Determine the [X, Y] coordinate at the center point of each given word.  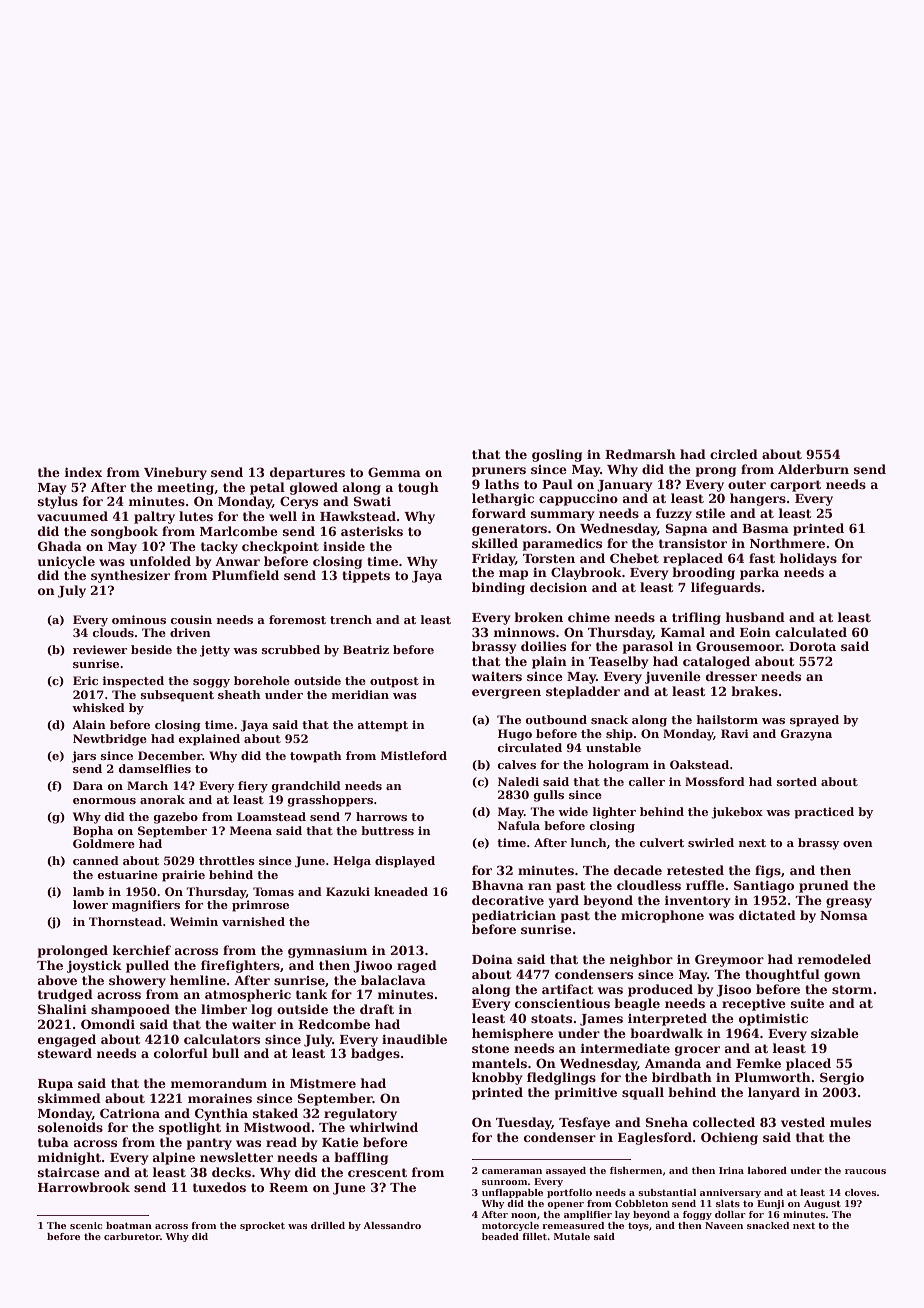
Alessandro [392, 1225]
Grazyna [806, 735]
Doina [492, 959]
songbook [124, 532]
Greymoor [729, 960]
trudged [65, 995]
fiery [253, 787]
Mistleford [414, 755]
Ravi [735, 733]
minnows [524, 632]
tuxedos [219, 1187]
